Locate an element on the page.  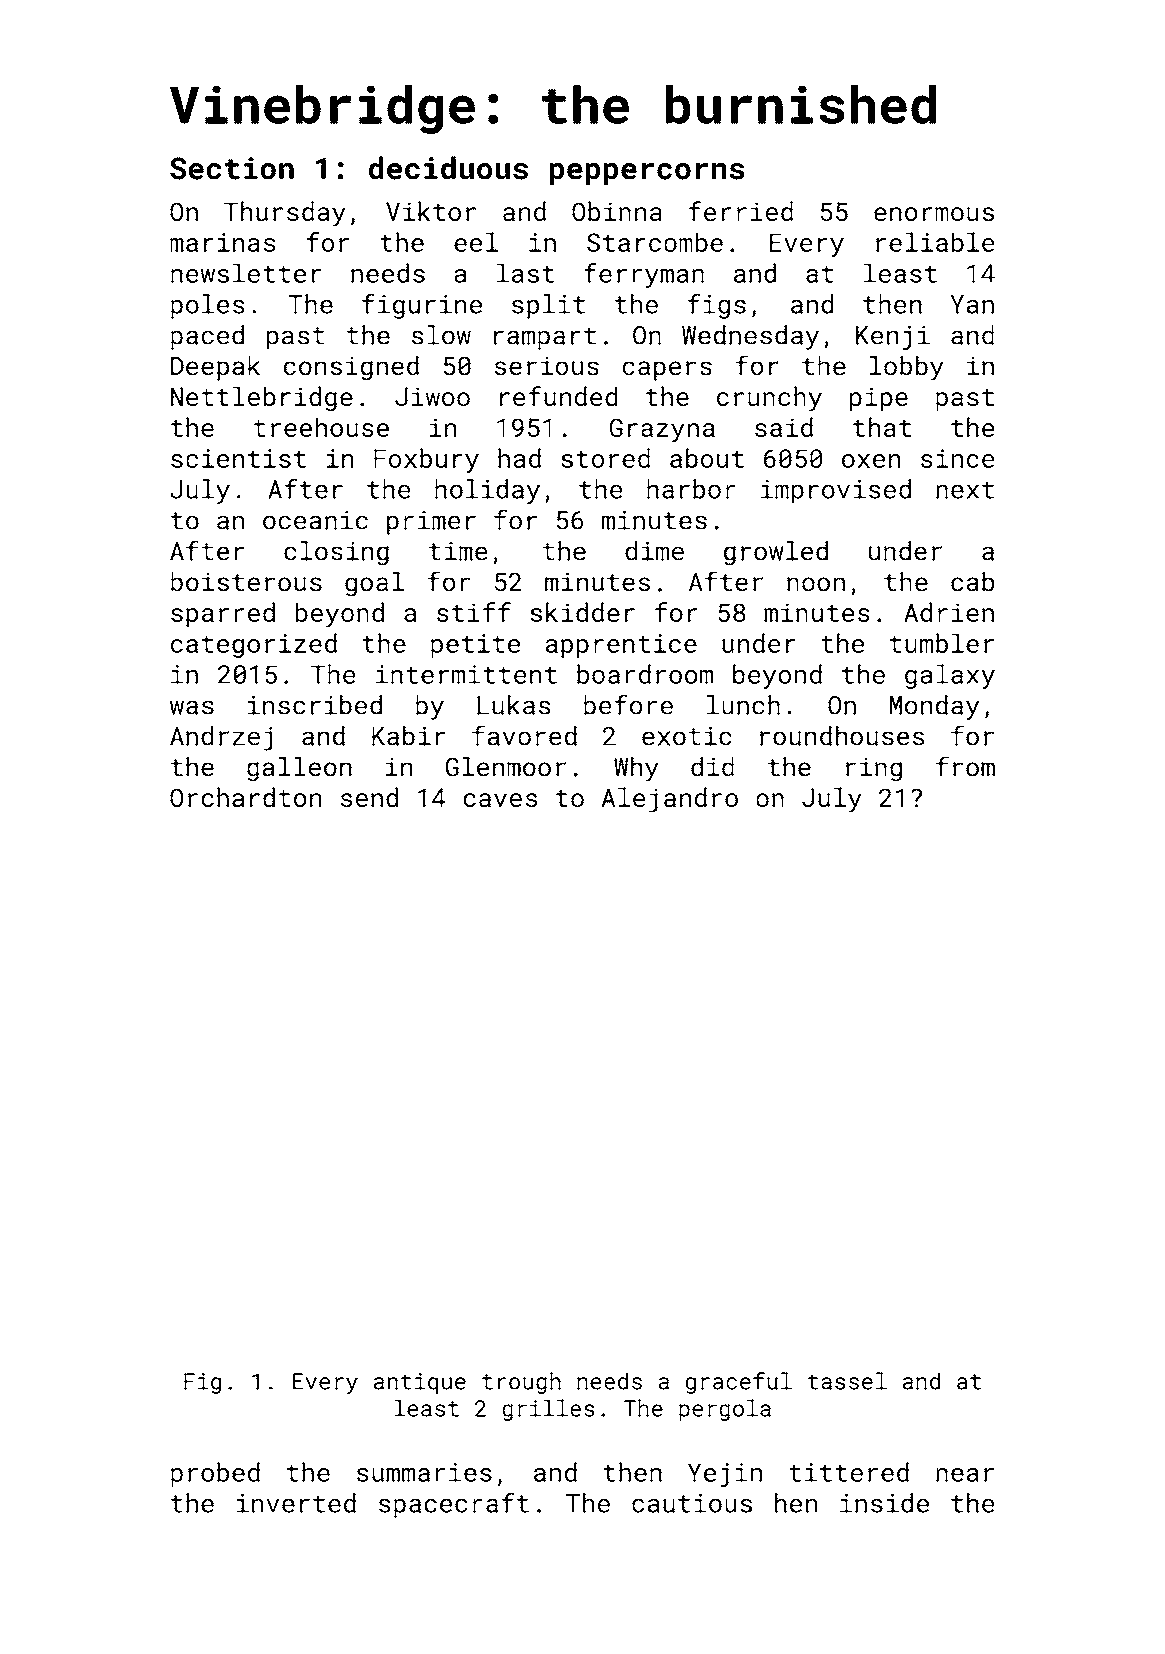
from is located at coordinates (965, 766).
